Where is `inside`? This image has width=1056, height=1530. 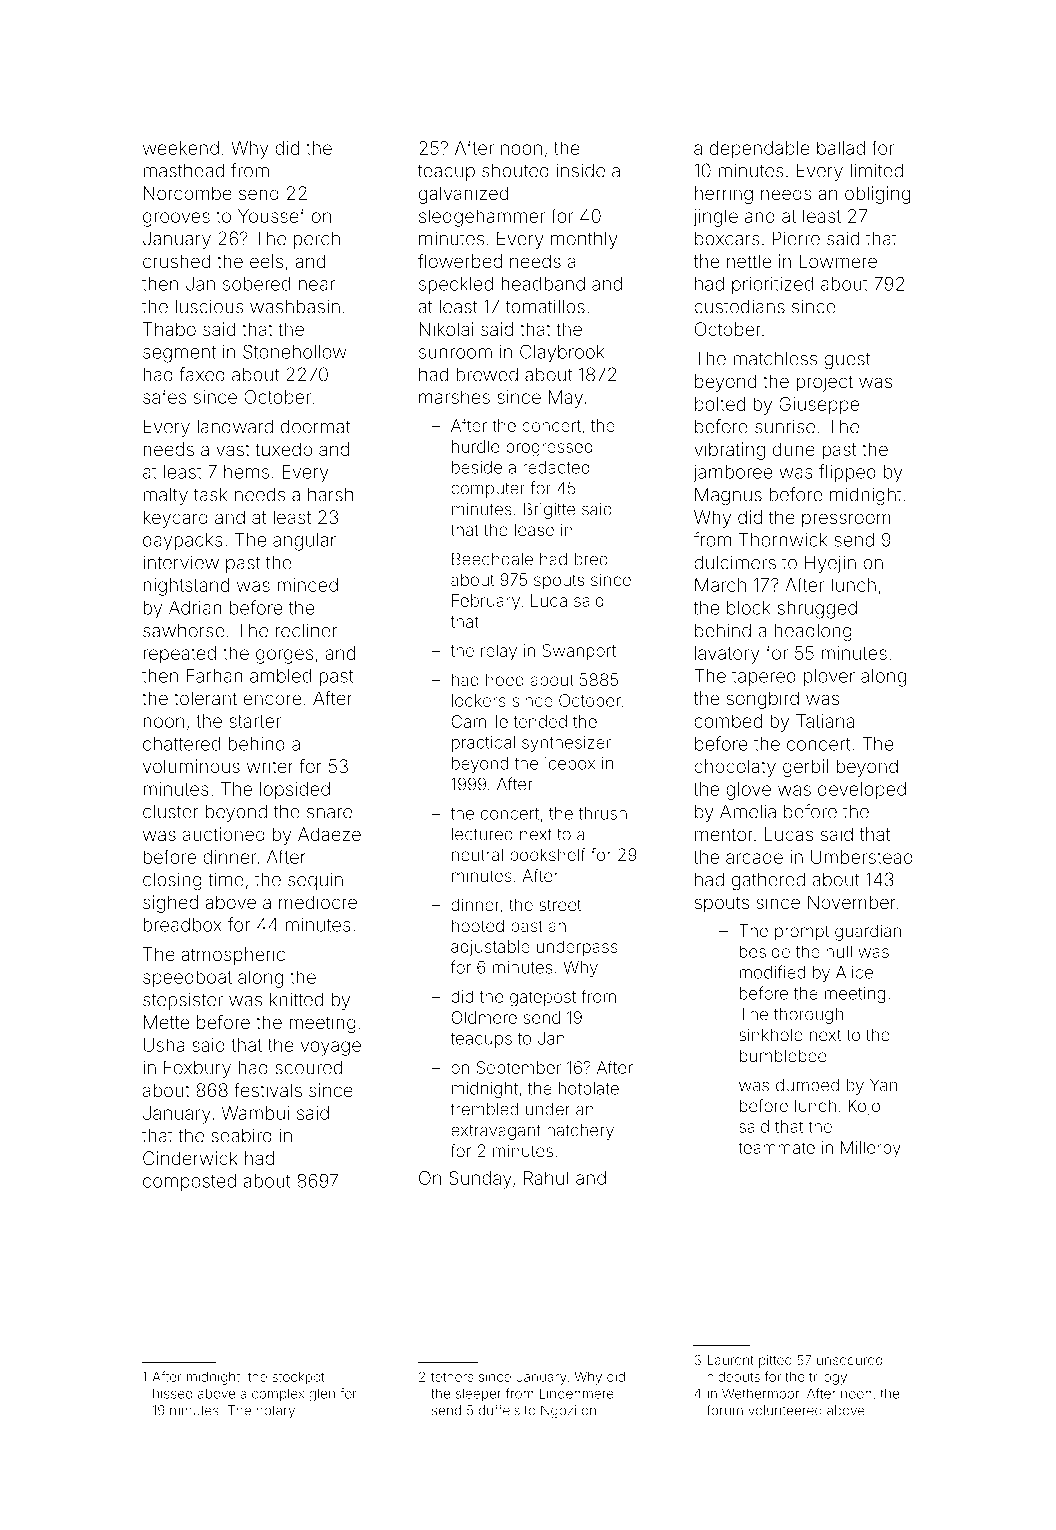 inside is located at coordinates (581, 170).
